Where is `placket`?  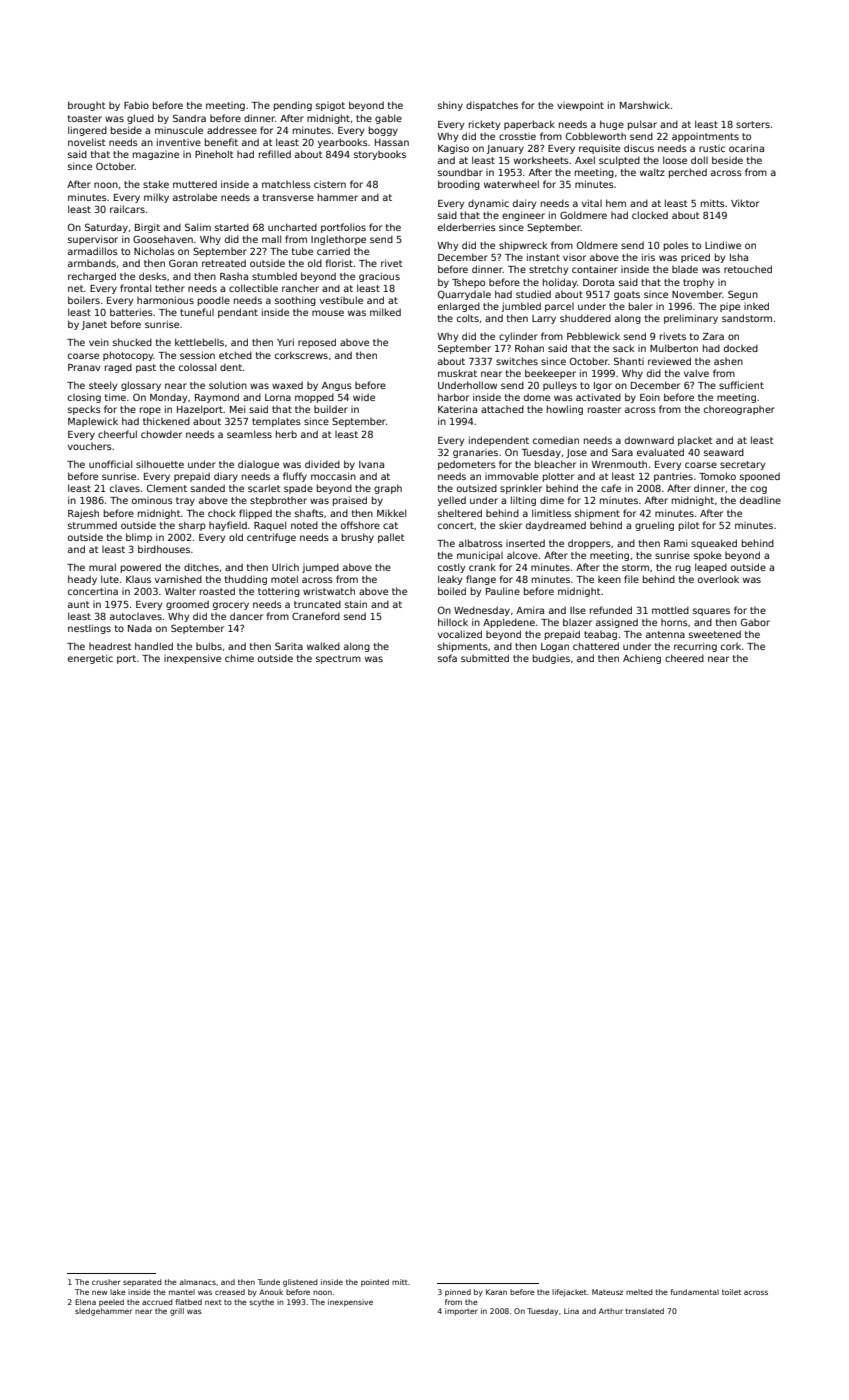
placket is located at coordinates (695, 441).
